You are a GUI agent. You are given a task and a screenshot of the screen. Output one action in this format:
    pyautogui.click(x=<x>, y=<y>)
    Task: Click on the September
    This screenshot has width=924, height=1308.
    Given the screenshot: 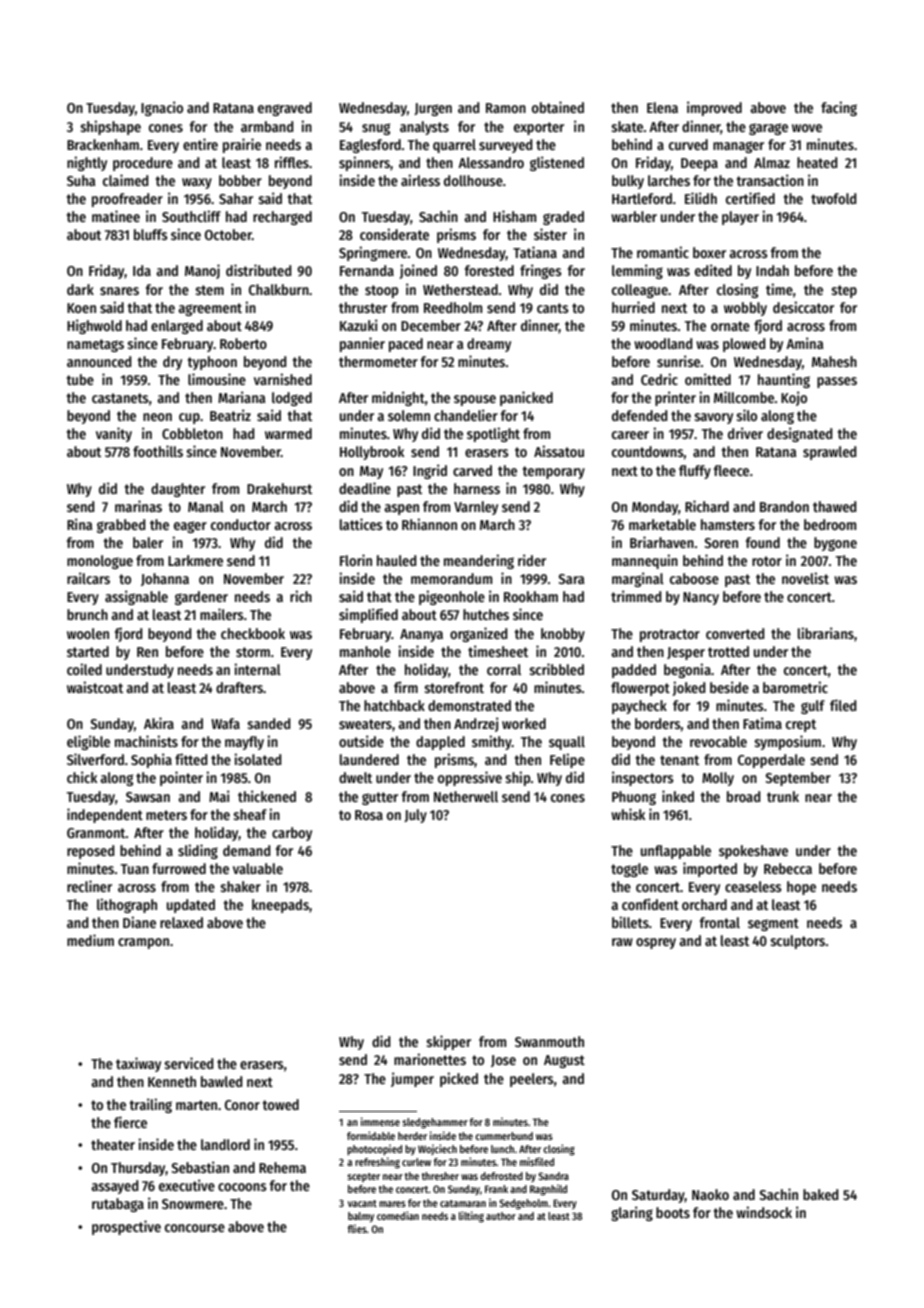 What is the action you would take?
    pyautogui.click(x=798, y=779)
